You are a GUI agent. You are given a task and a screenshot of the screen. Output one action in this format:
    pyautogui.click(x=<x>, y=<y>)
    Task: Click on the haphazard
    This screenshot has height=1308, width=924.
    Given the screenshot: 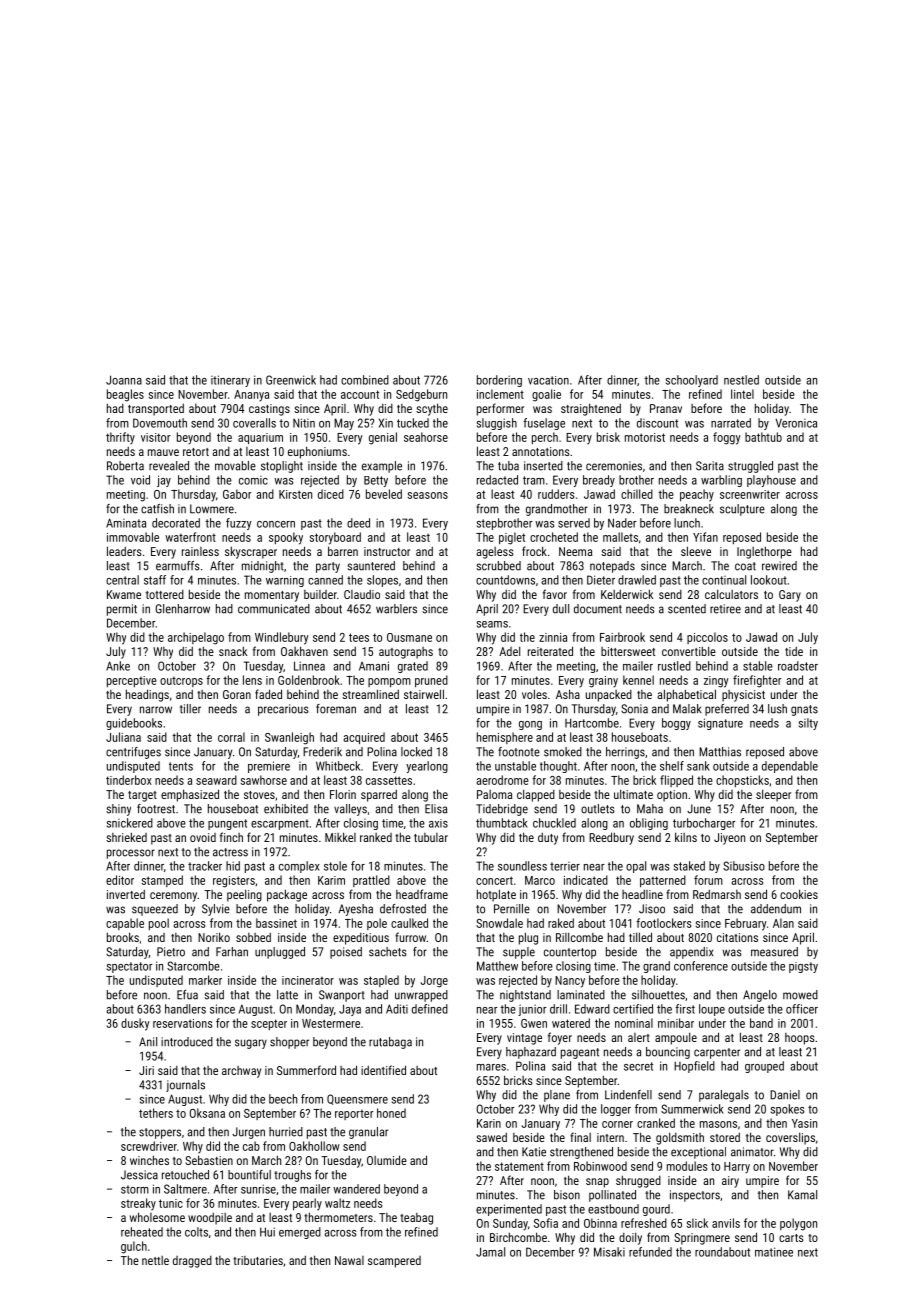 What is the action you would take?
    pyautogui.click(x=531, y=1053)
